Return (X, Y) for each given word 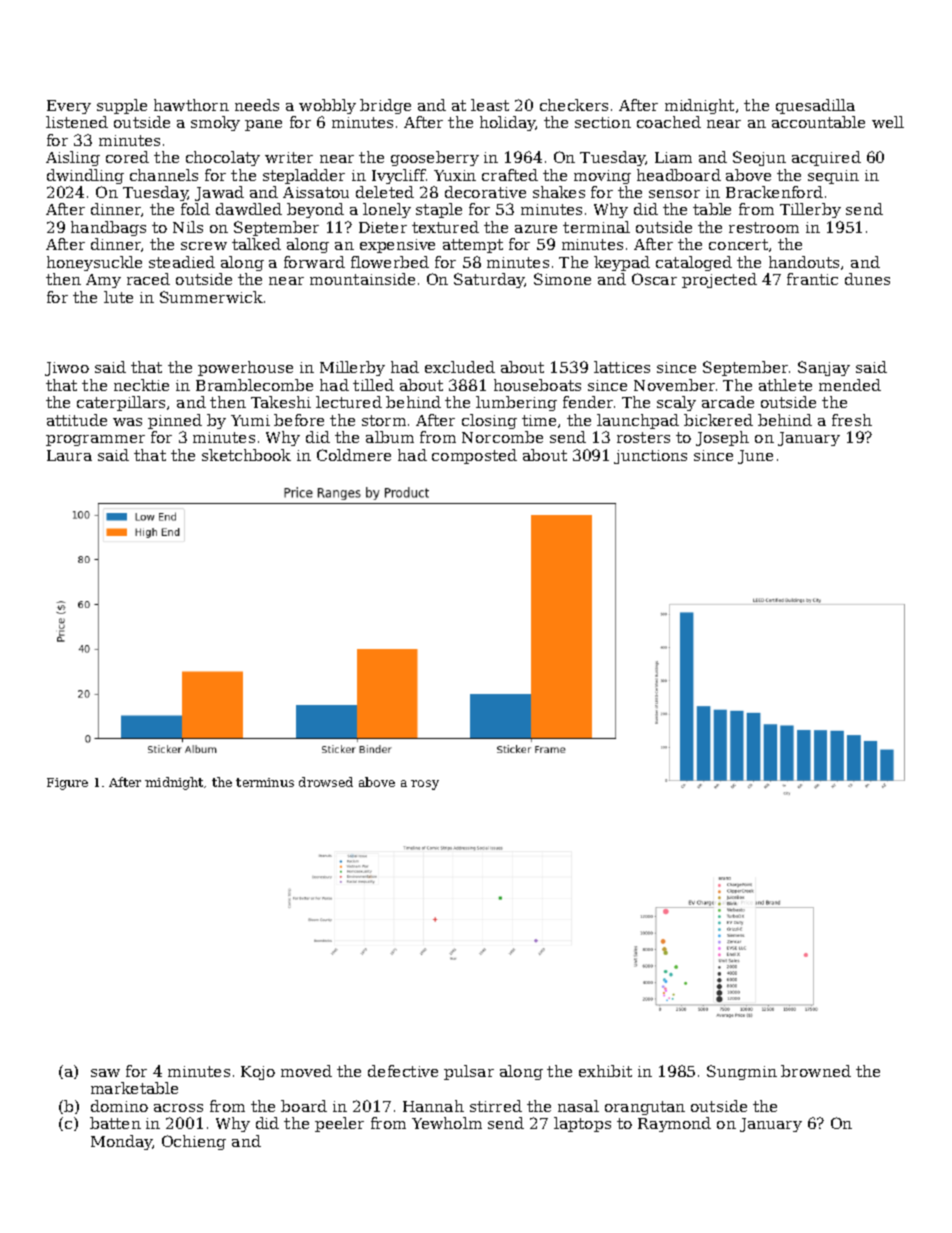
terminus (265, 782)
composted (474, 456)
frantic (812, 279)
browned (816, 1071)
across (178, 1108)
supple (122, 106)
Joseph (722, 438)
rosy (425, 785)
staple (439, 210)
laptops (582, 1124)
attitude (77, 420)
